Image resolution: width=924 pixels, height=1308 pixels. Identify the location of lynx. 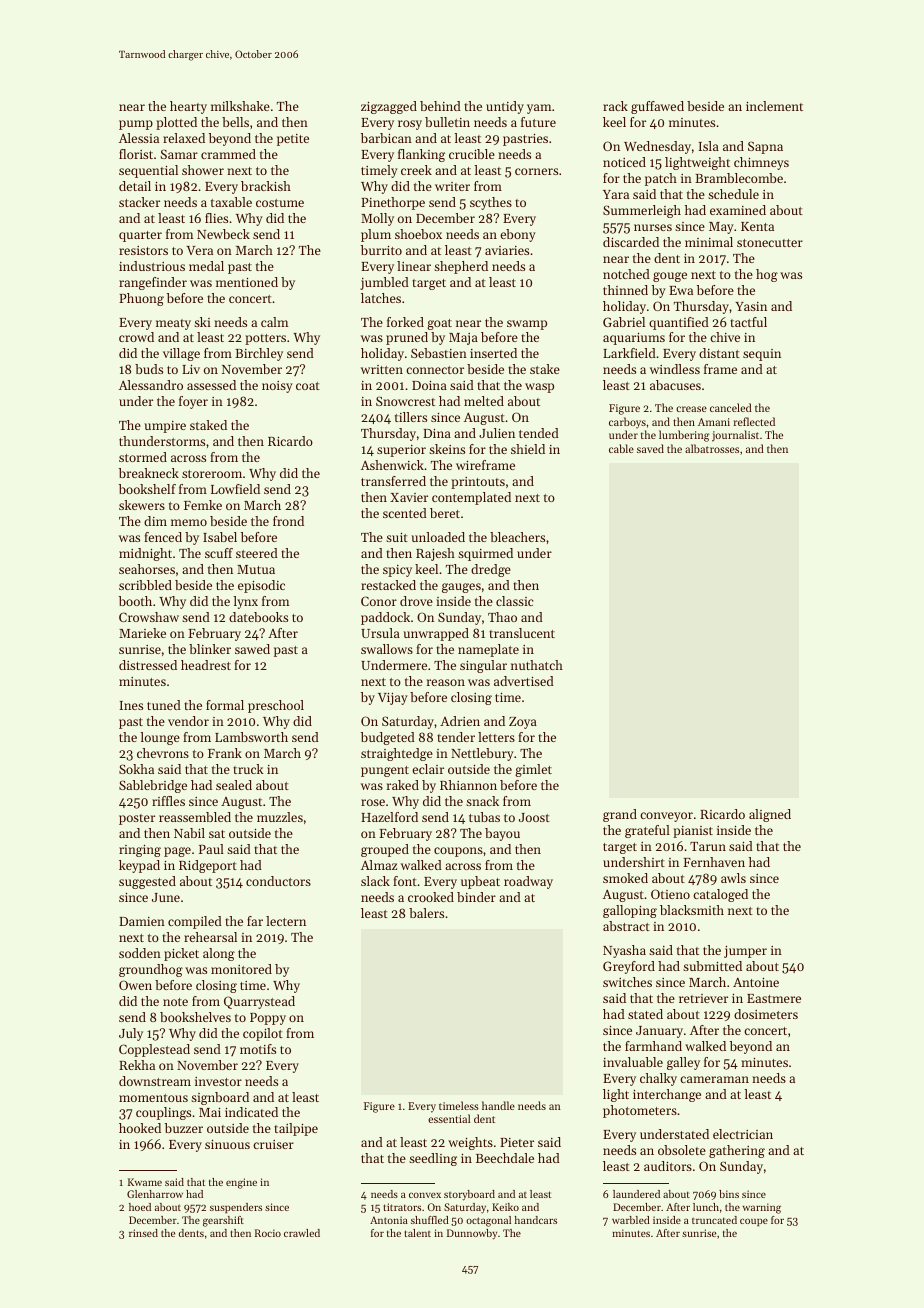
(245, 602).
